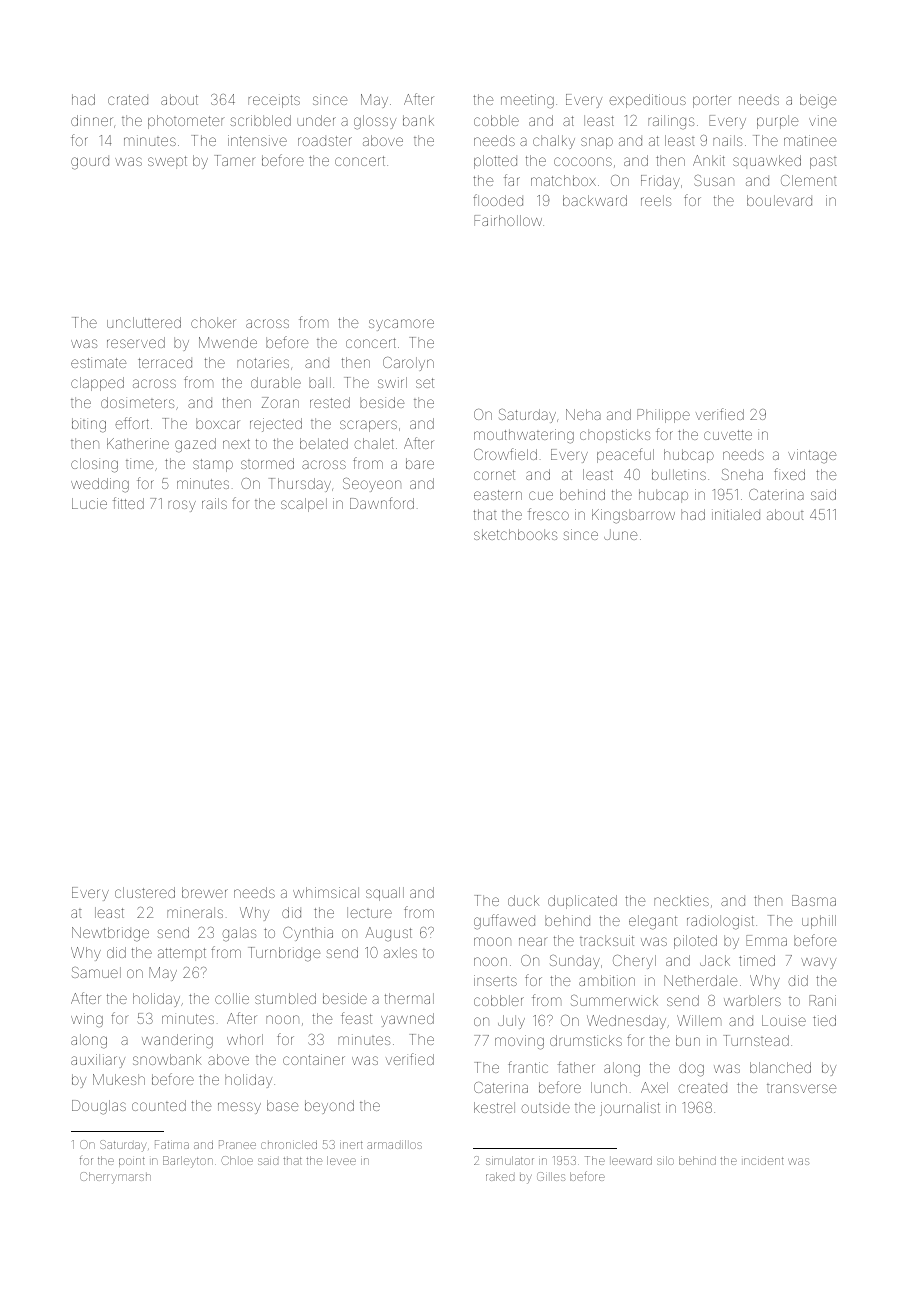 The image size is (908, 1316). Describe the element at coordinates (144, 322) in the screenshot. I see `uncluttered` at that location.
